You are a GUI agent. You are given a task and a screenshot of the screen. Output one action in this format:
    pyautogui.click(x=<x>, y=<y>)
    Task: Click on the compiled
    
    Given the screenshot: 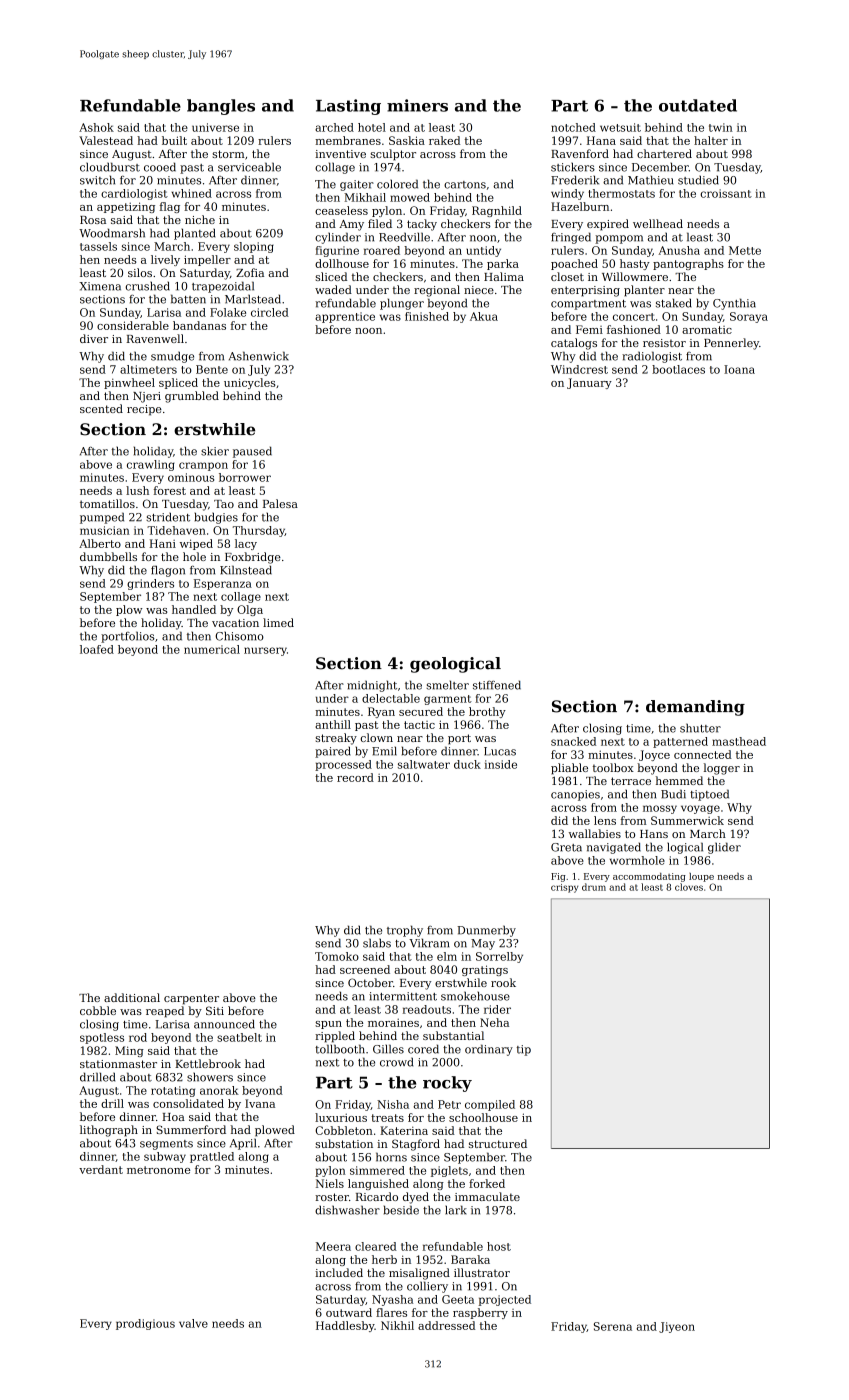 What is the action you would take?
    pyautogui.click(x=490, y=1105)
